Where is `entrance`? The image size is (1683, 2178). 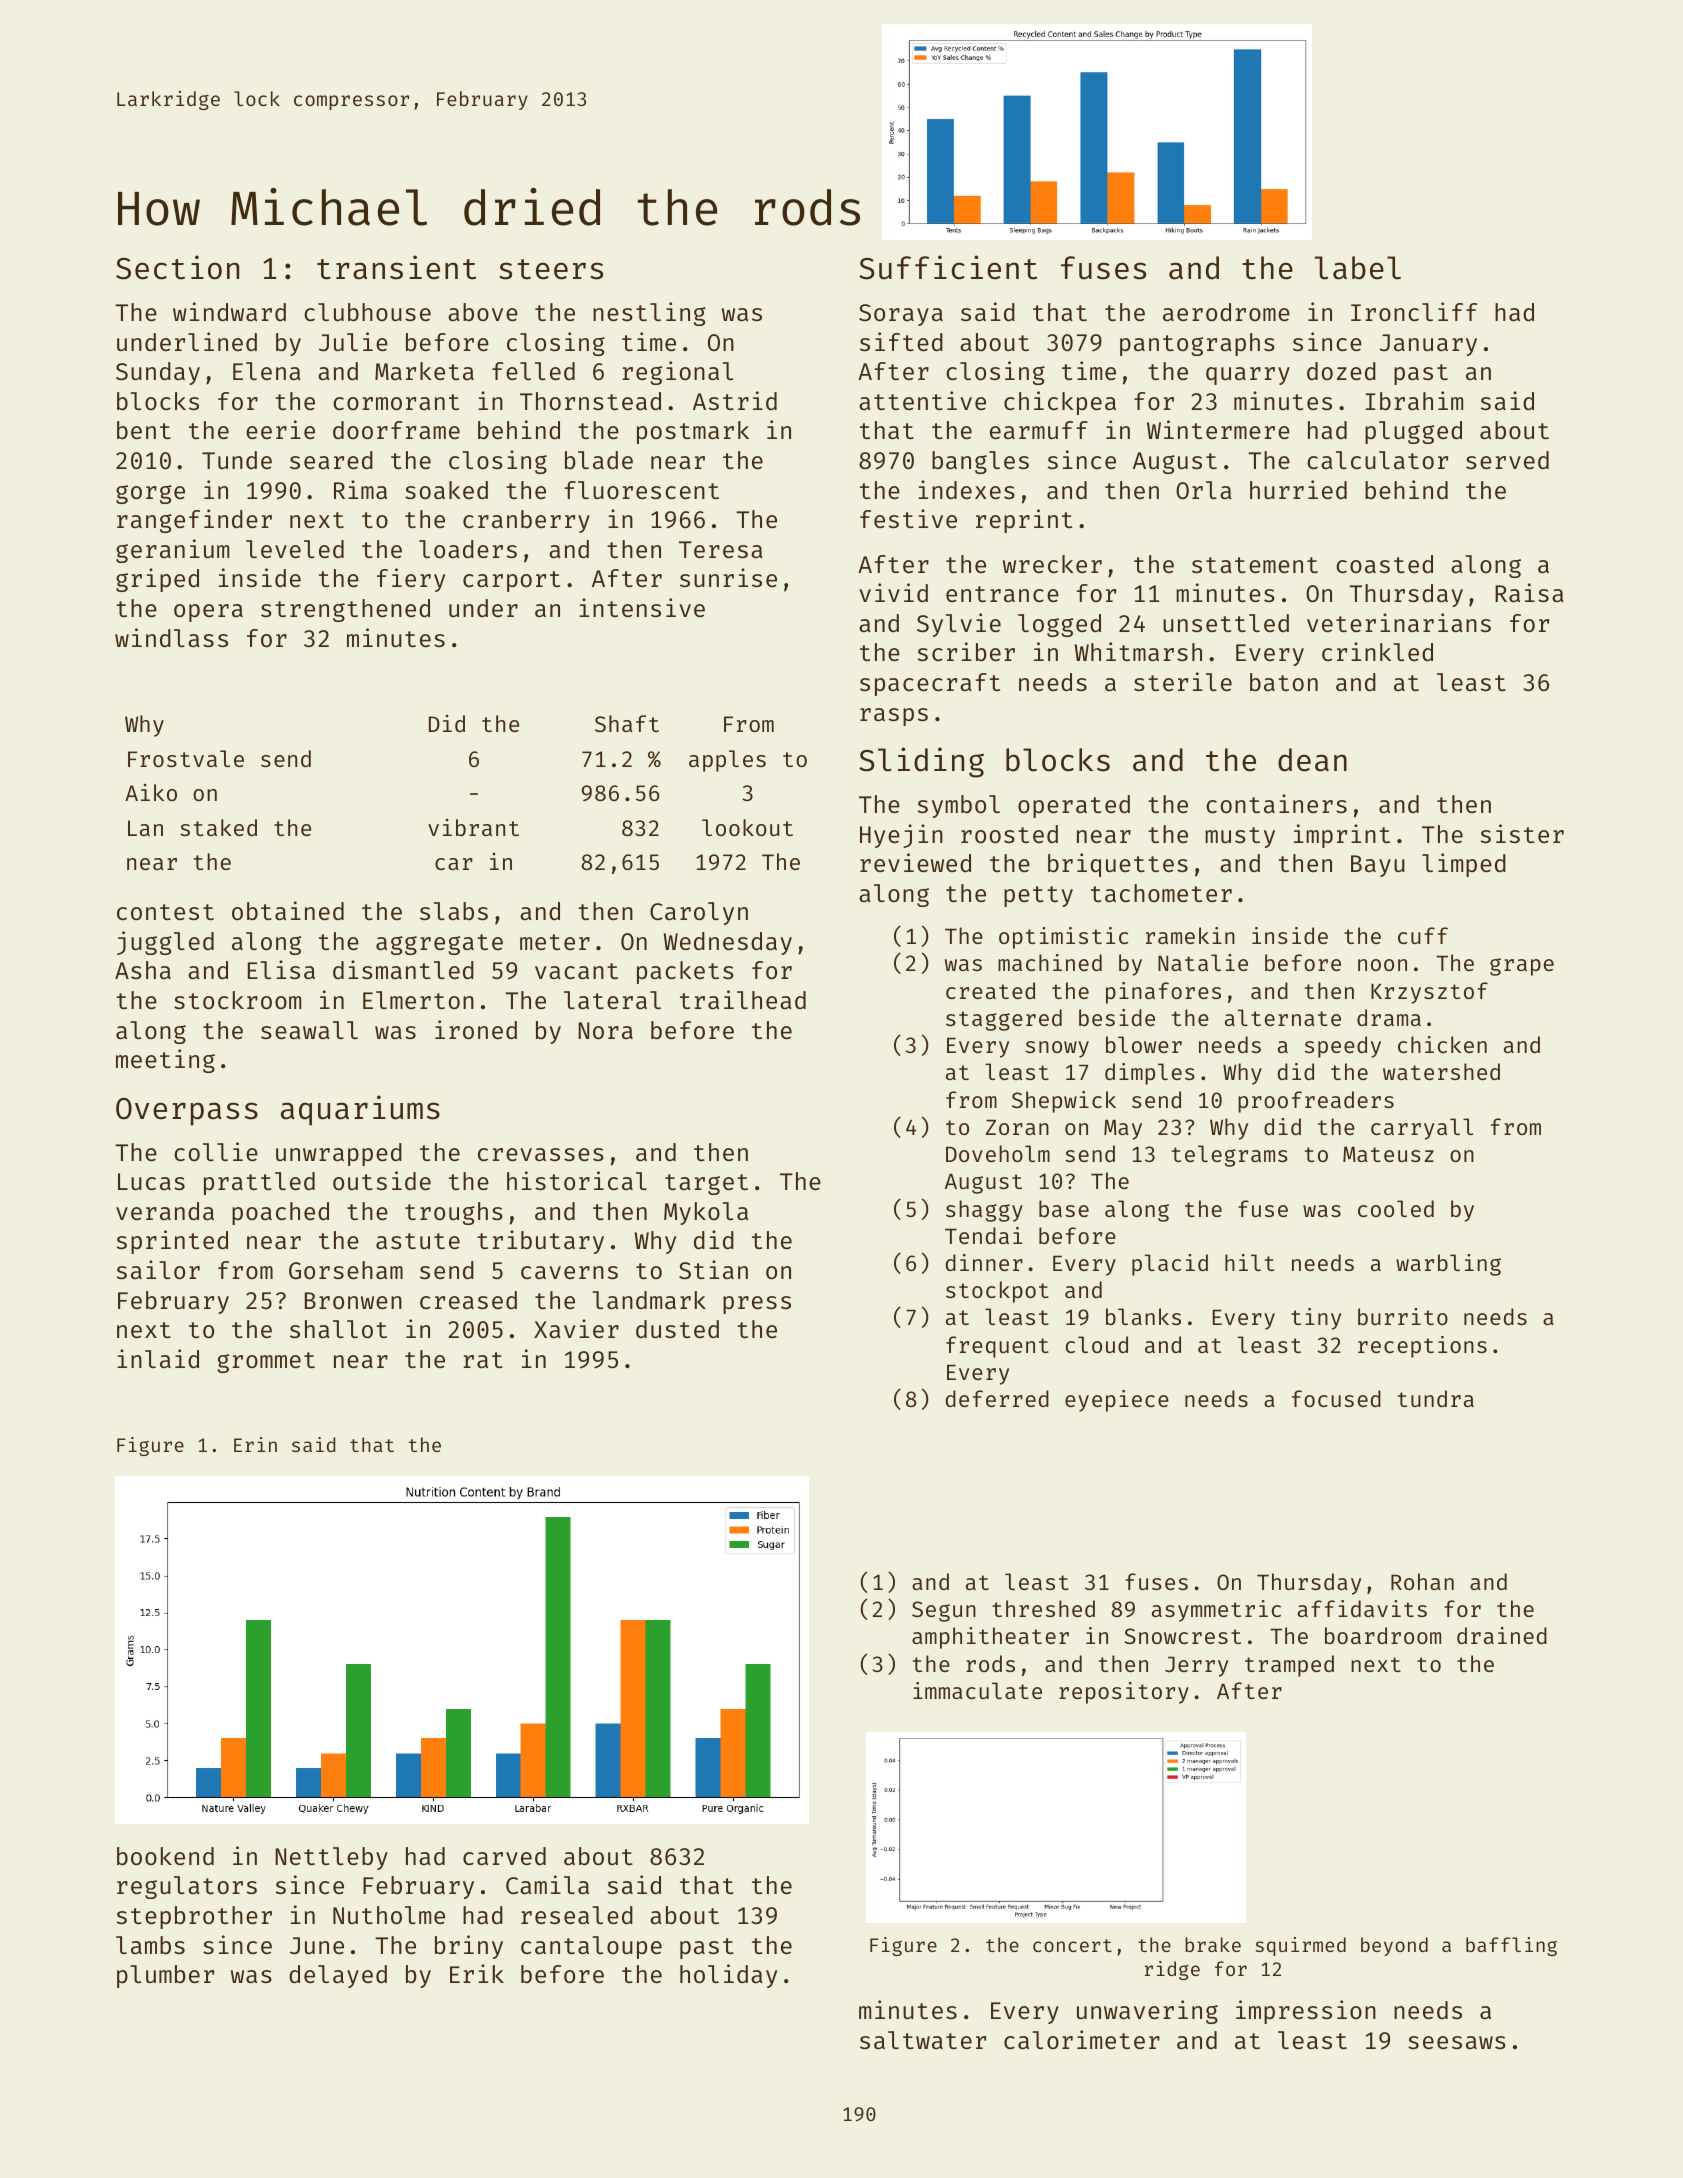 entrance is located at coordinates (1002, 594).
